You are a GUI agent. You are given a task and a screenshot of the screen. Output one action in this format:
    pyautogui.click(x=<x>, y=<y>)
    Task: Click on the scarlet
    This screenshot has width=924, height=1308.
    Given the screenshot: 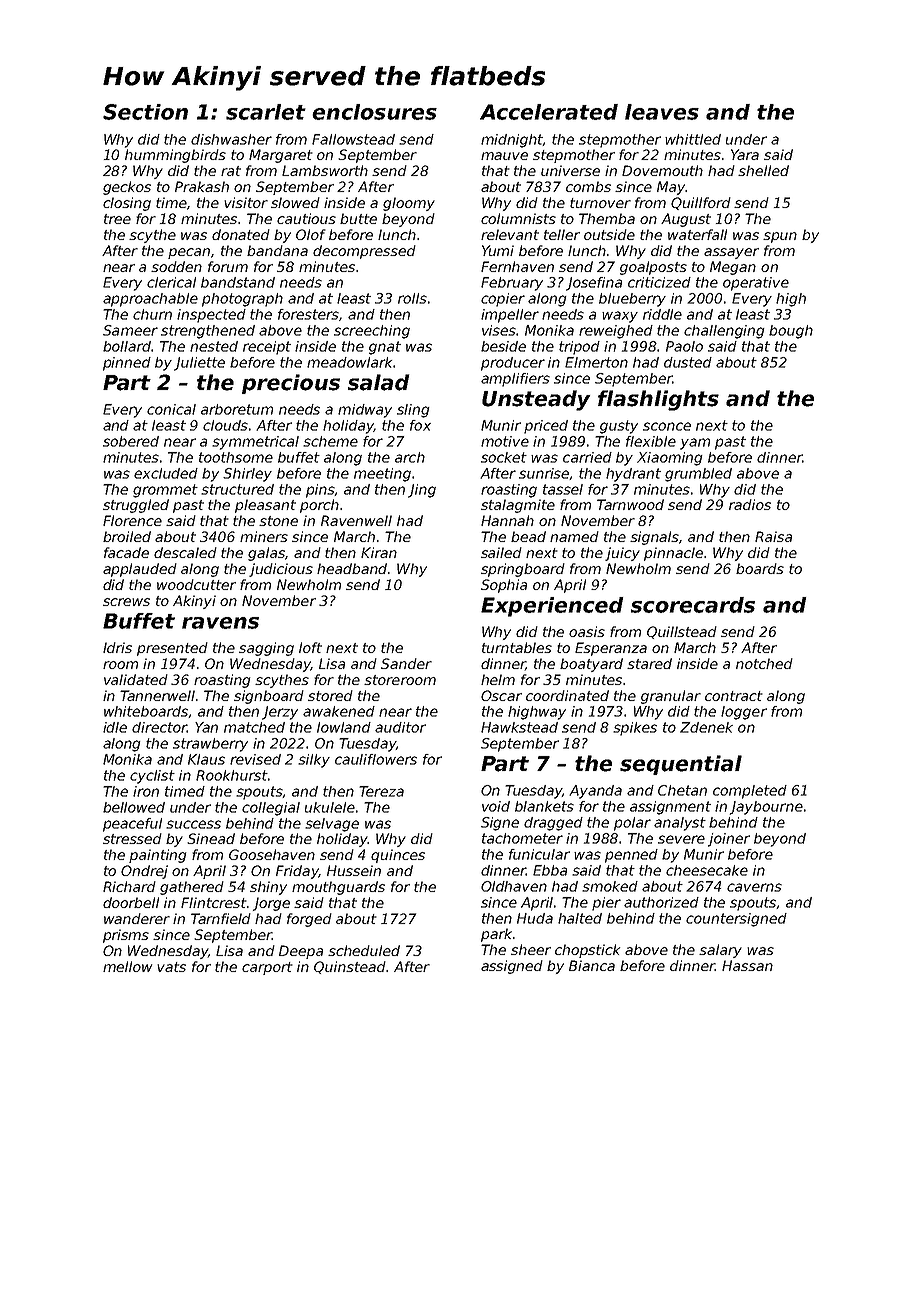 What is the action you would take?
    pyautogui.click(x=266, y=112)
